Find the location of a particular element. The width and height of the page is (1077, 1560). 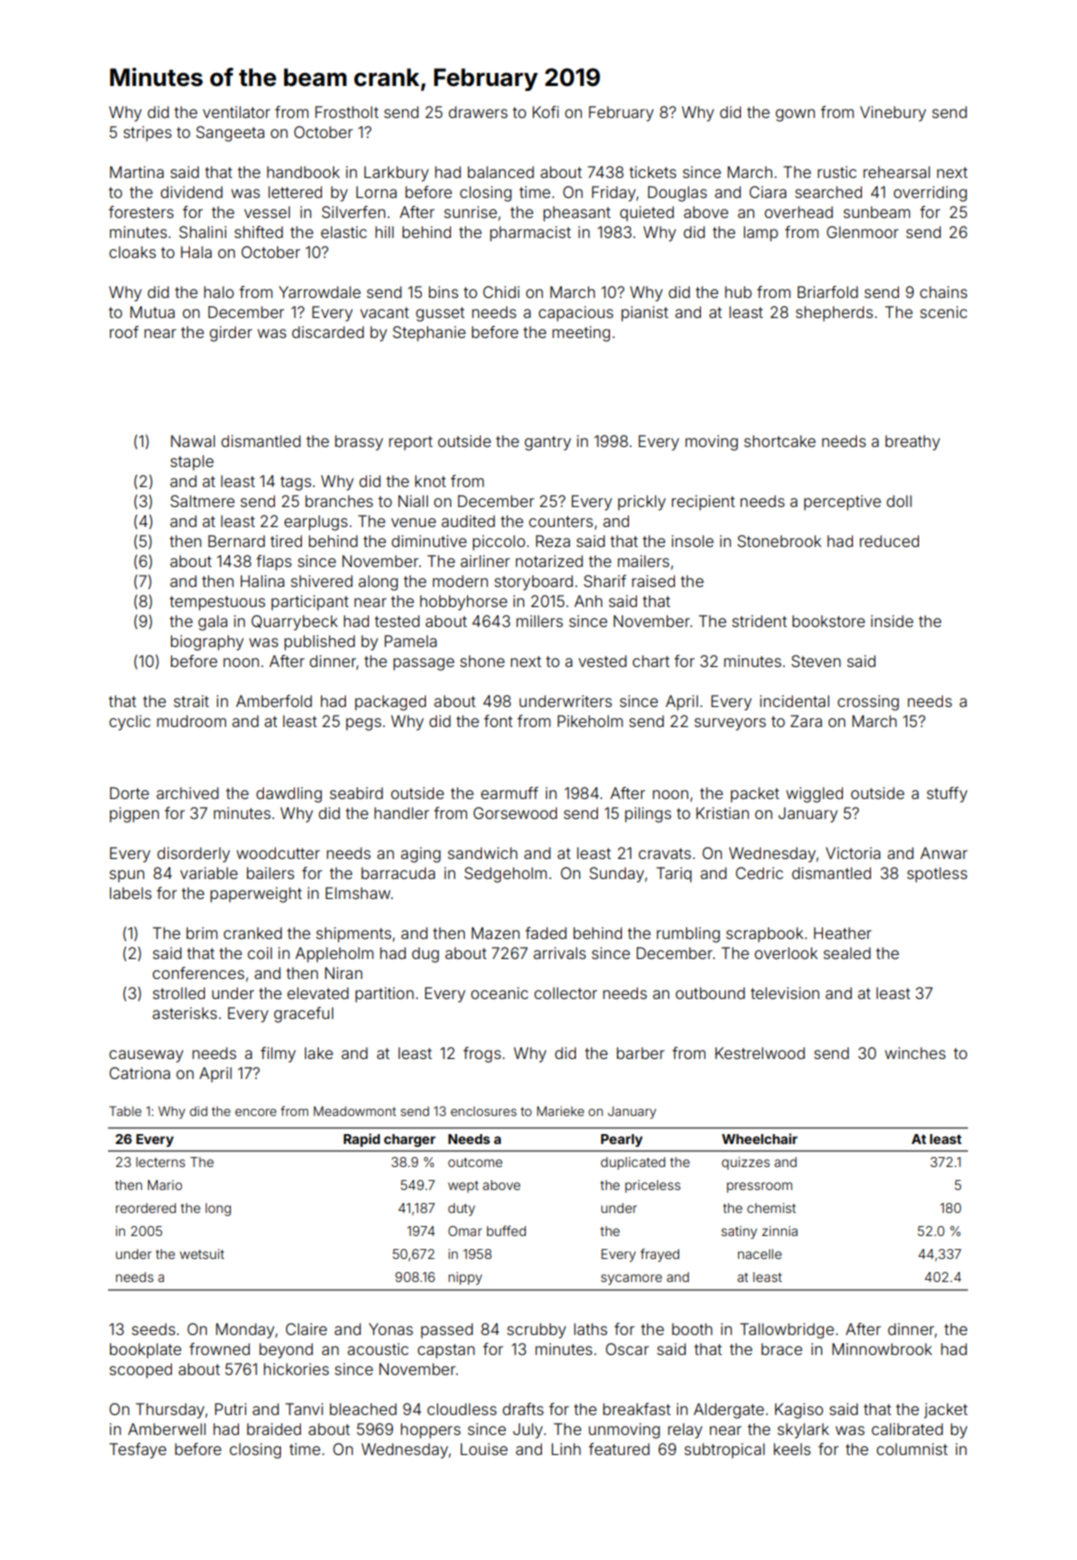

Steven is located at coordinates (816, 661).
